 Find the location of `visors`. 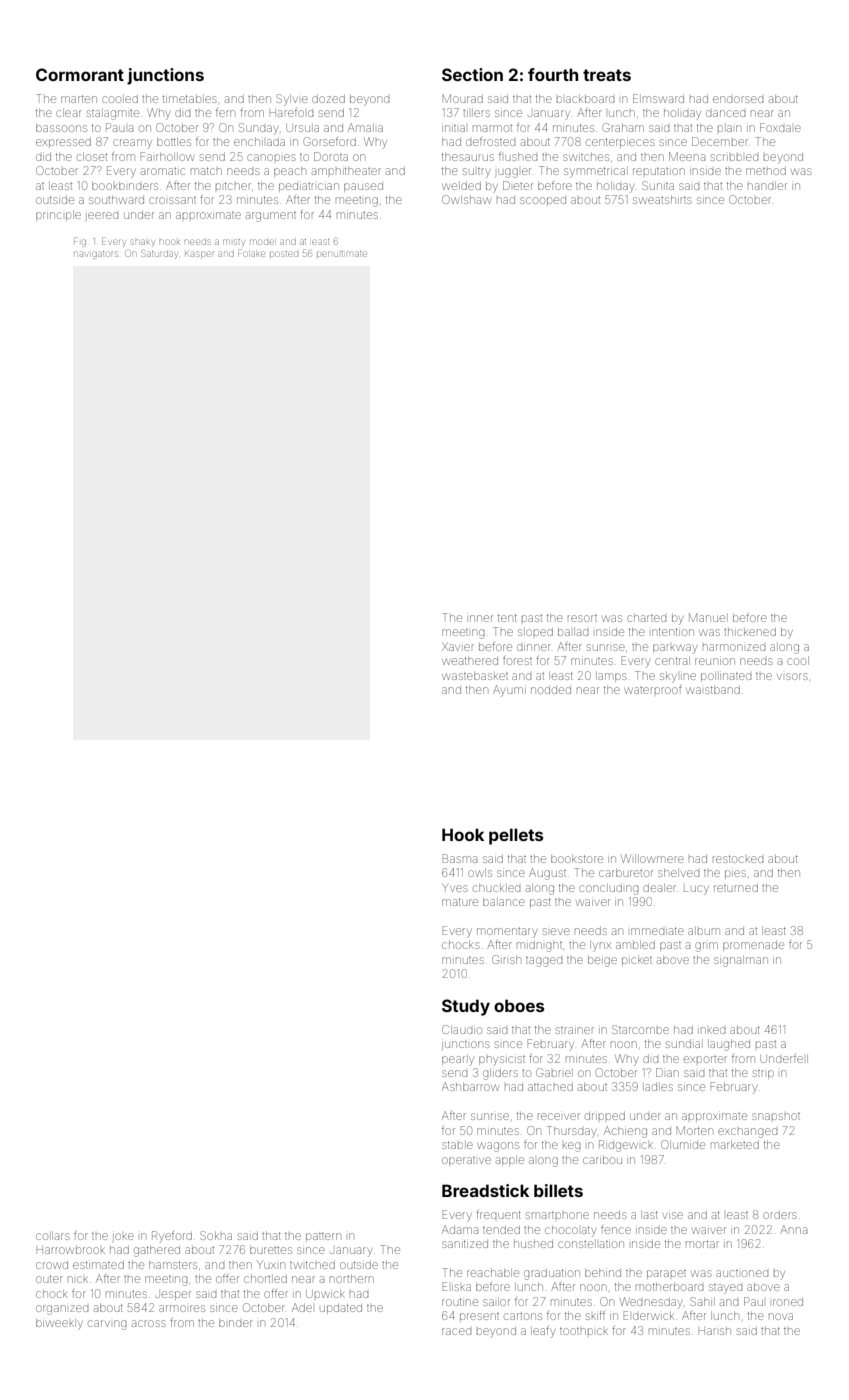

visors is located at coordinates (792, 676).
